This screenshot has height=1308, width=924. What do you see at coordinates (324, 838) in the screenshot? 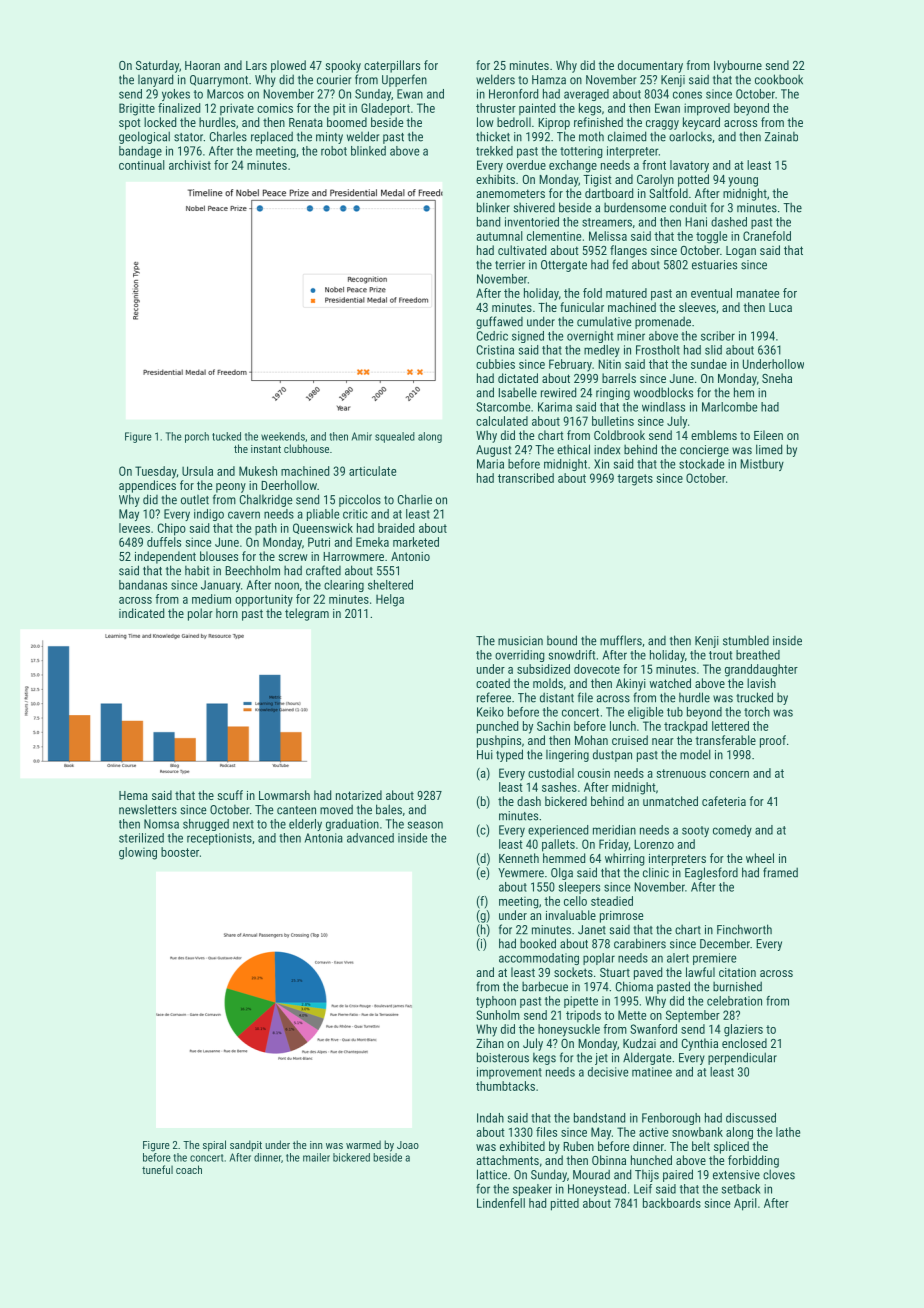
I see `Antonia` at bounding box center [324, 838].
